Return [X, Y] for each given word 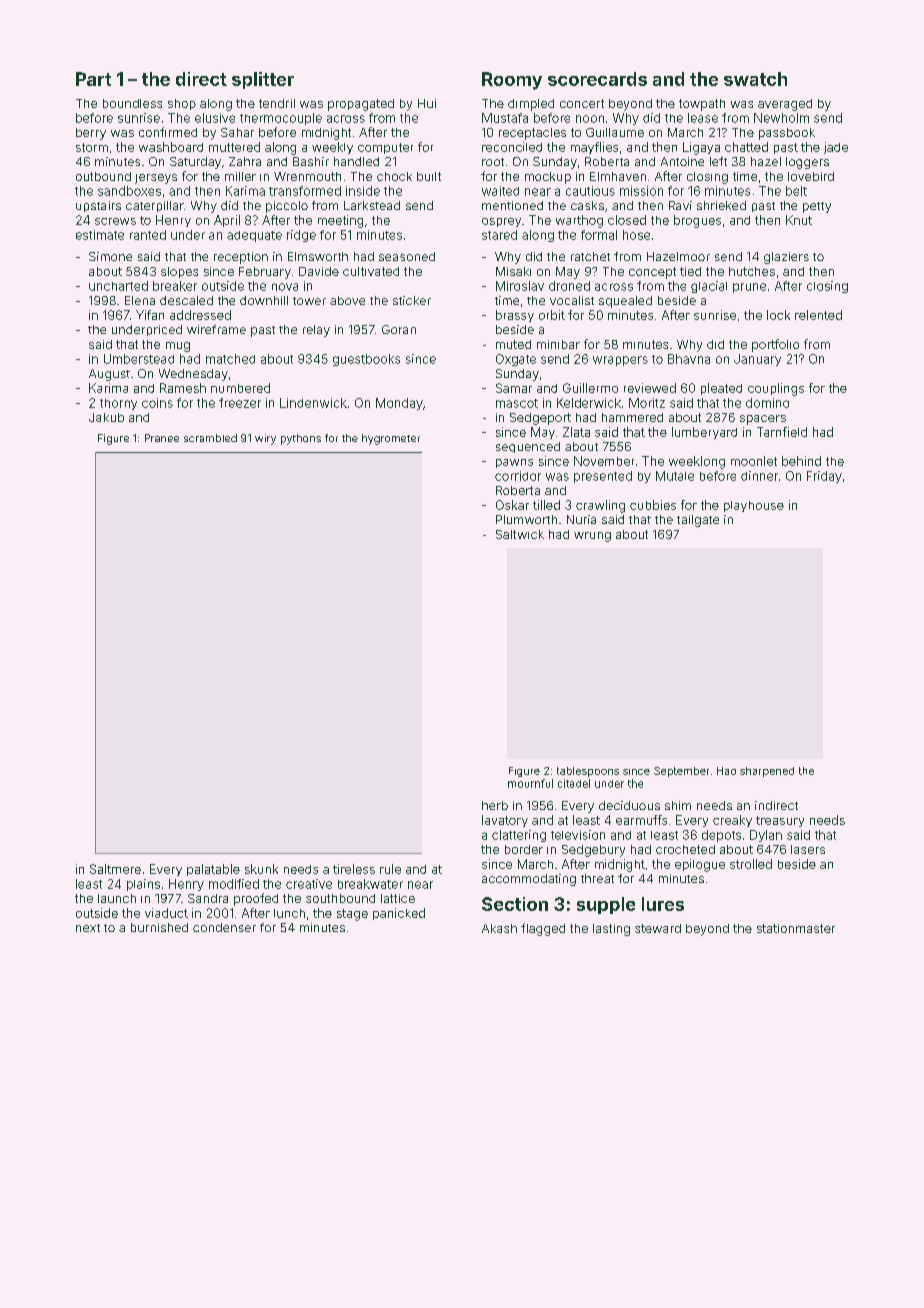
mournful [530, 783]
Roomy [512, 81]
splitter [263, 80]
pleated [721, 389]
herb [495, 805]
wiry [265, 439]
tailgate [698, 521]
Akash [499, 928]
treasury [780, 821]
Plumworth [526, 519]
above [347, 300]
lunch [289, 913]
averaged [785, 105]
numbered [240, 388]
